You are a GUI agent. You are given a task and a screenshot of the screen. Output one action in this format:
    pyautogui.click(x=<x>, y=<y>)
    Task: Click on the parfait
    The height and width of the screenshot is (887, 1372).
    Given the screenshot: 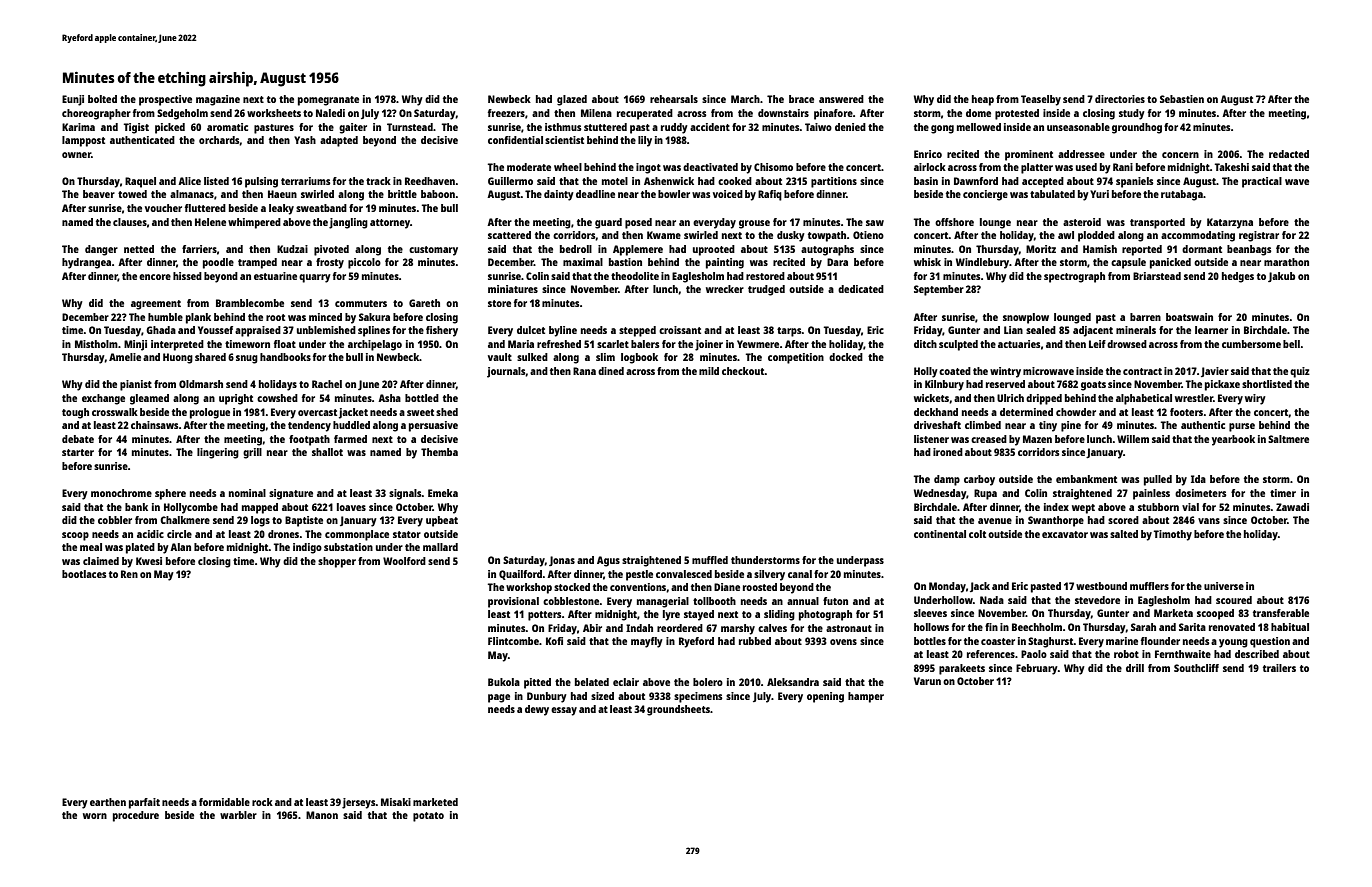 What is the action you would take?
    pyautogui.click(x=144, y=803)
